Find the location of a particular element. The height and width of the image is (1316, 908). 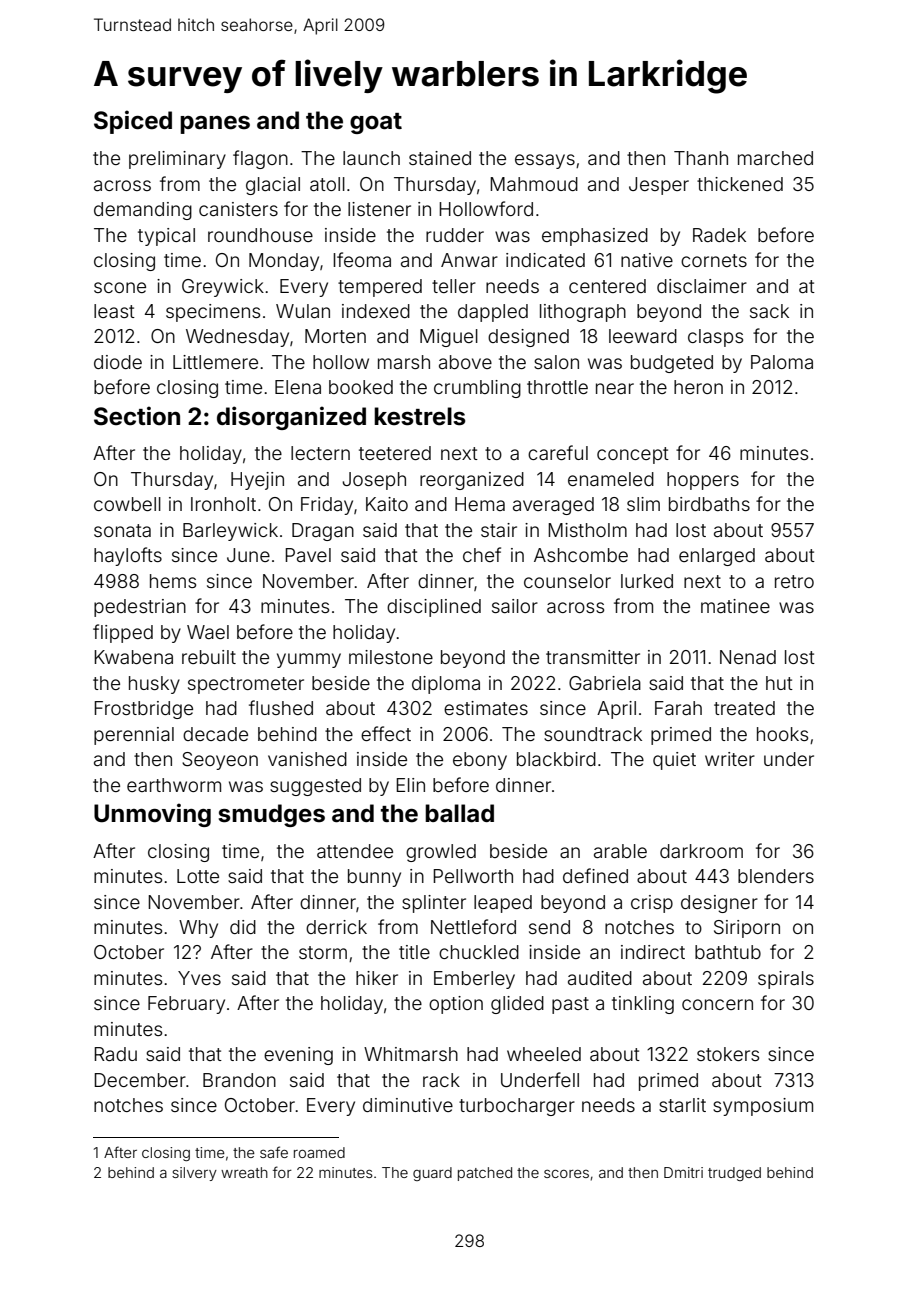

transmitter is located at coordinates (593, 657).
